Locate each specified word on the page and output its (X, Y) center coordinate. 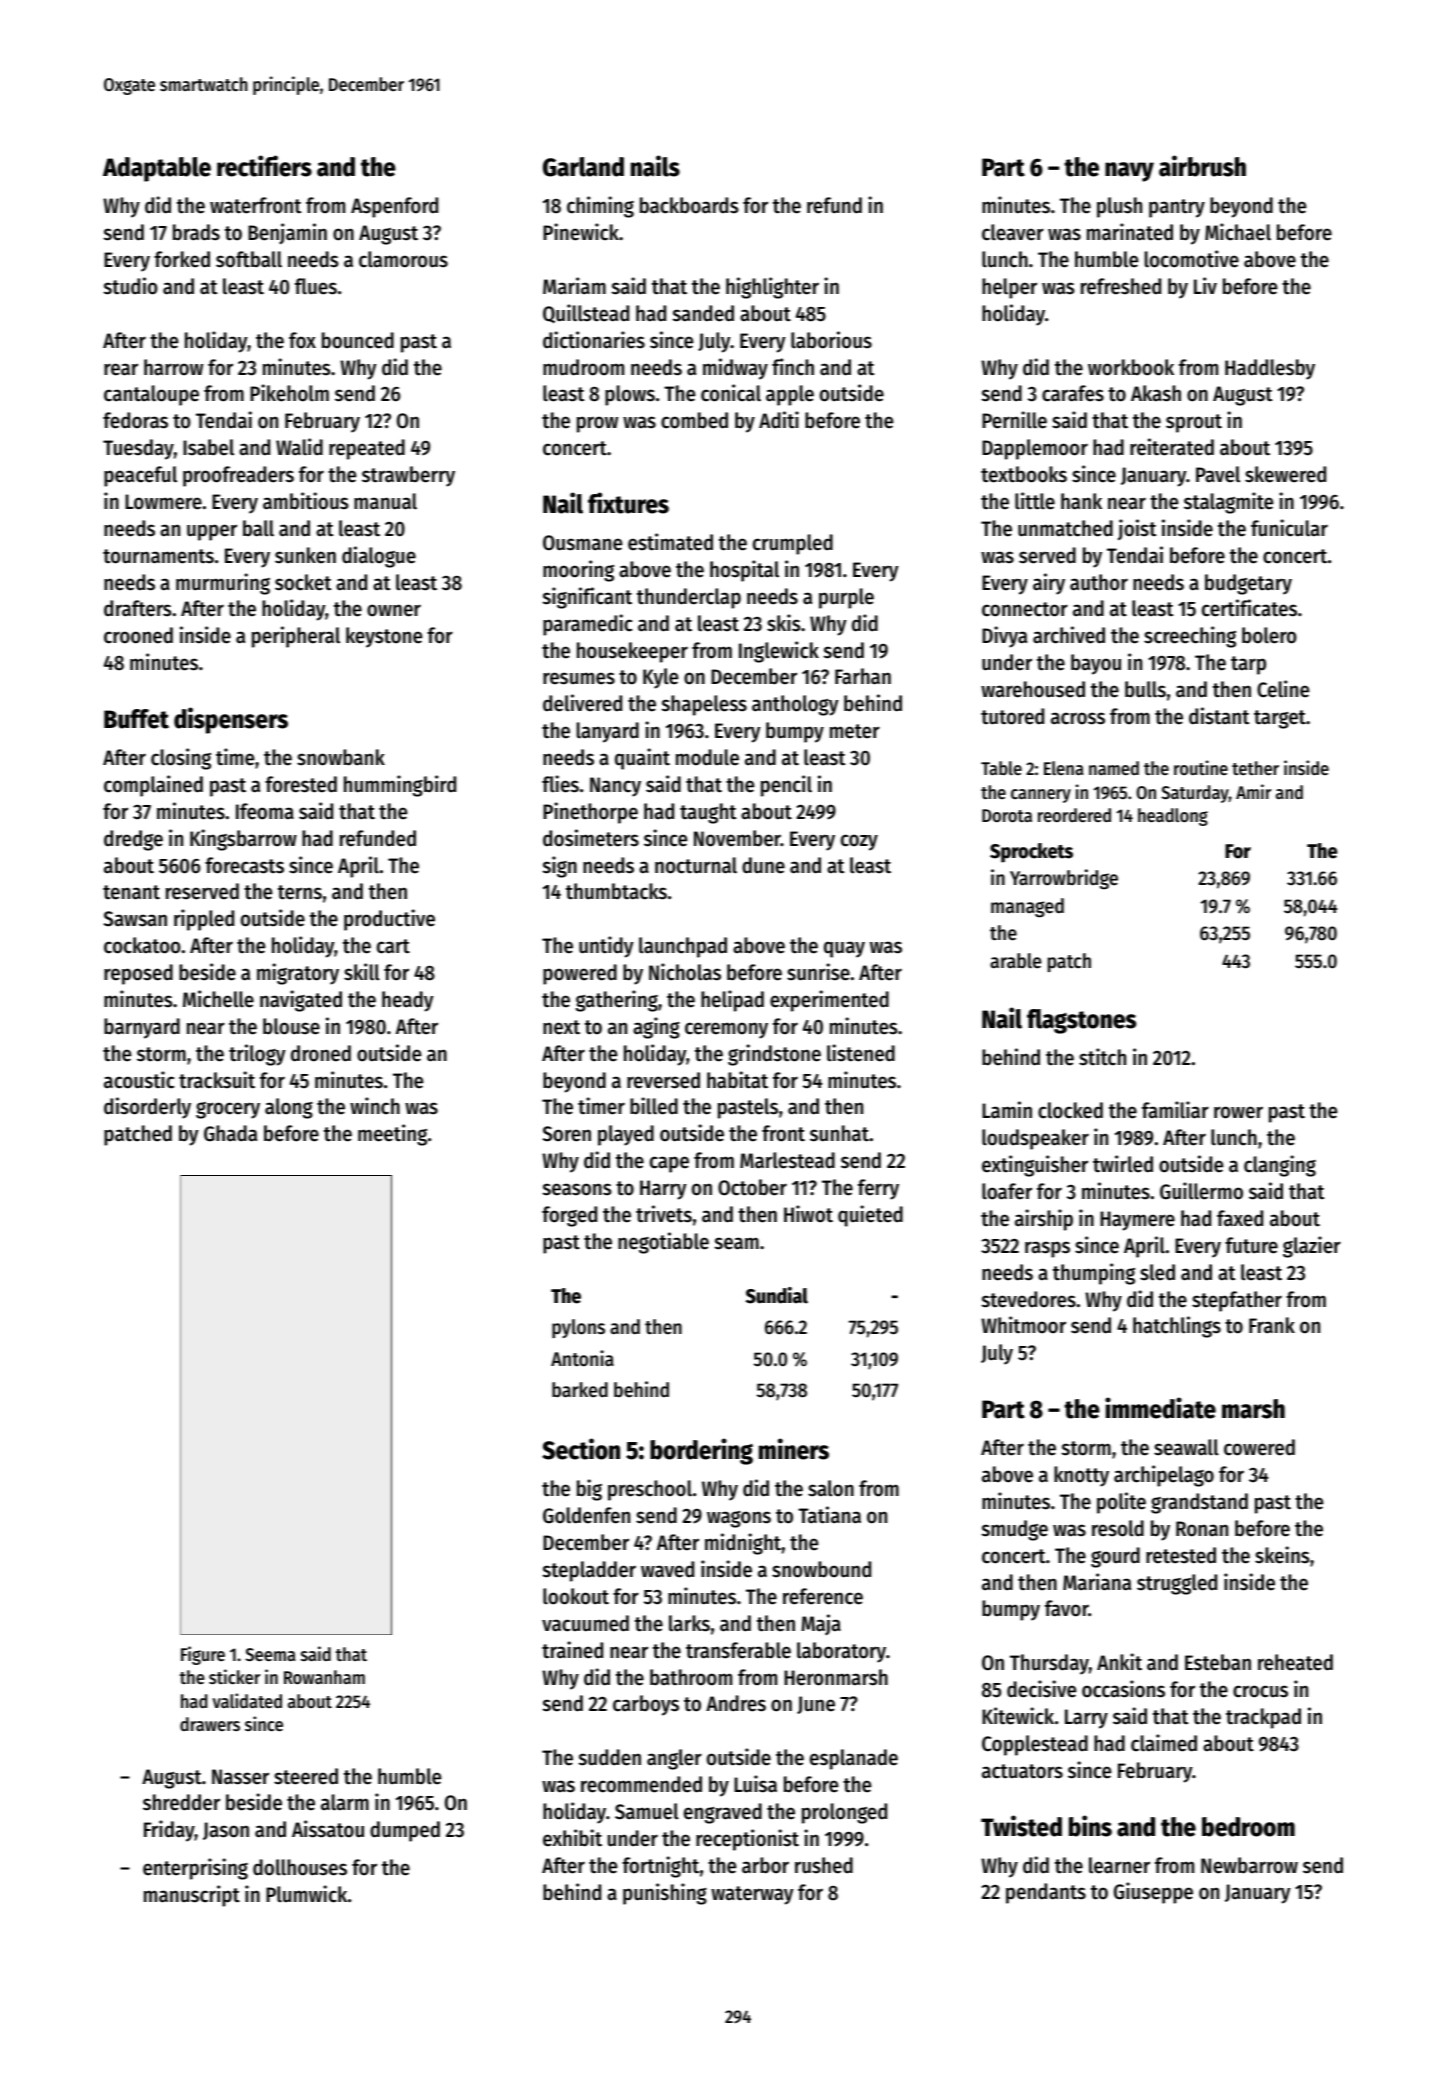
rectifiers (264, 166)
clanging (1280, 1166)
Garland (583, 167)
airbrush (1202, 166)
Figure (203, 1655)
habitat (737, 1080)
